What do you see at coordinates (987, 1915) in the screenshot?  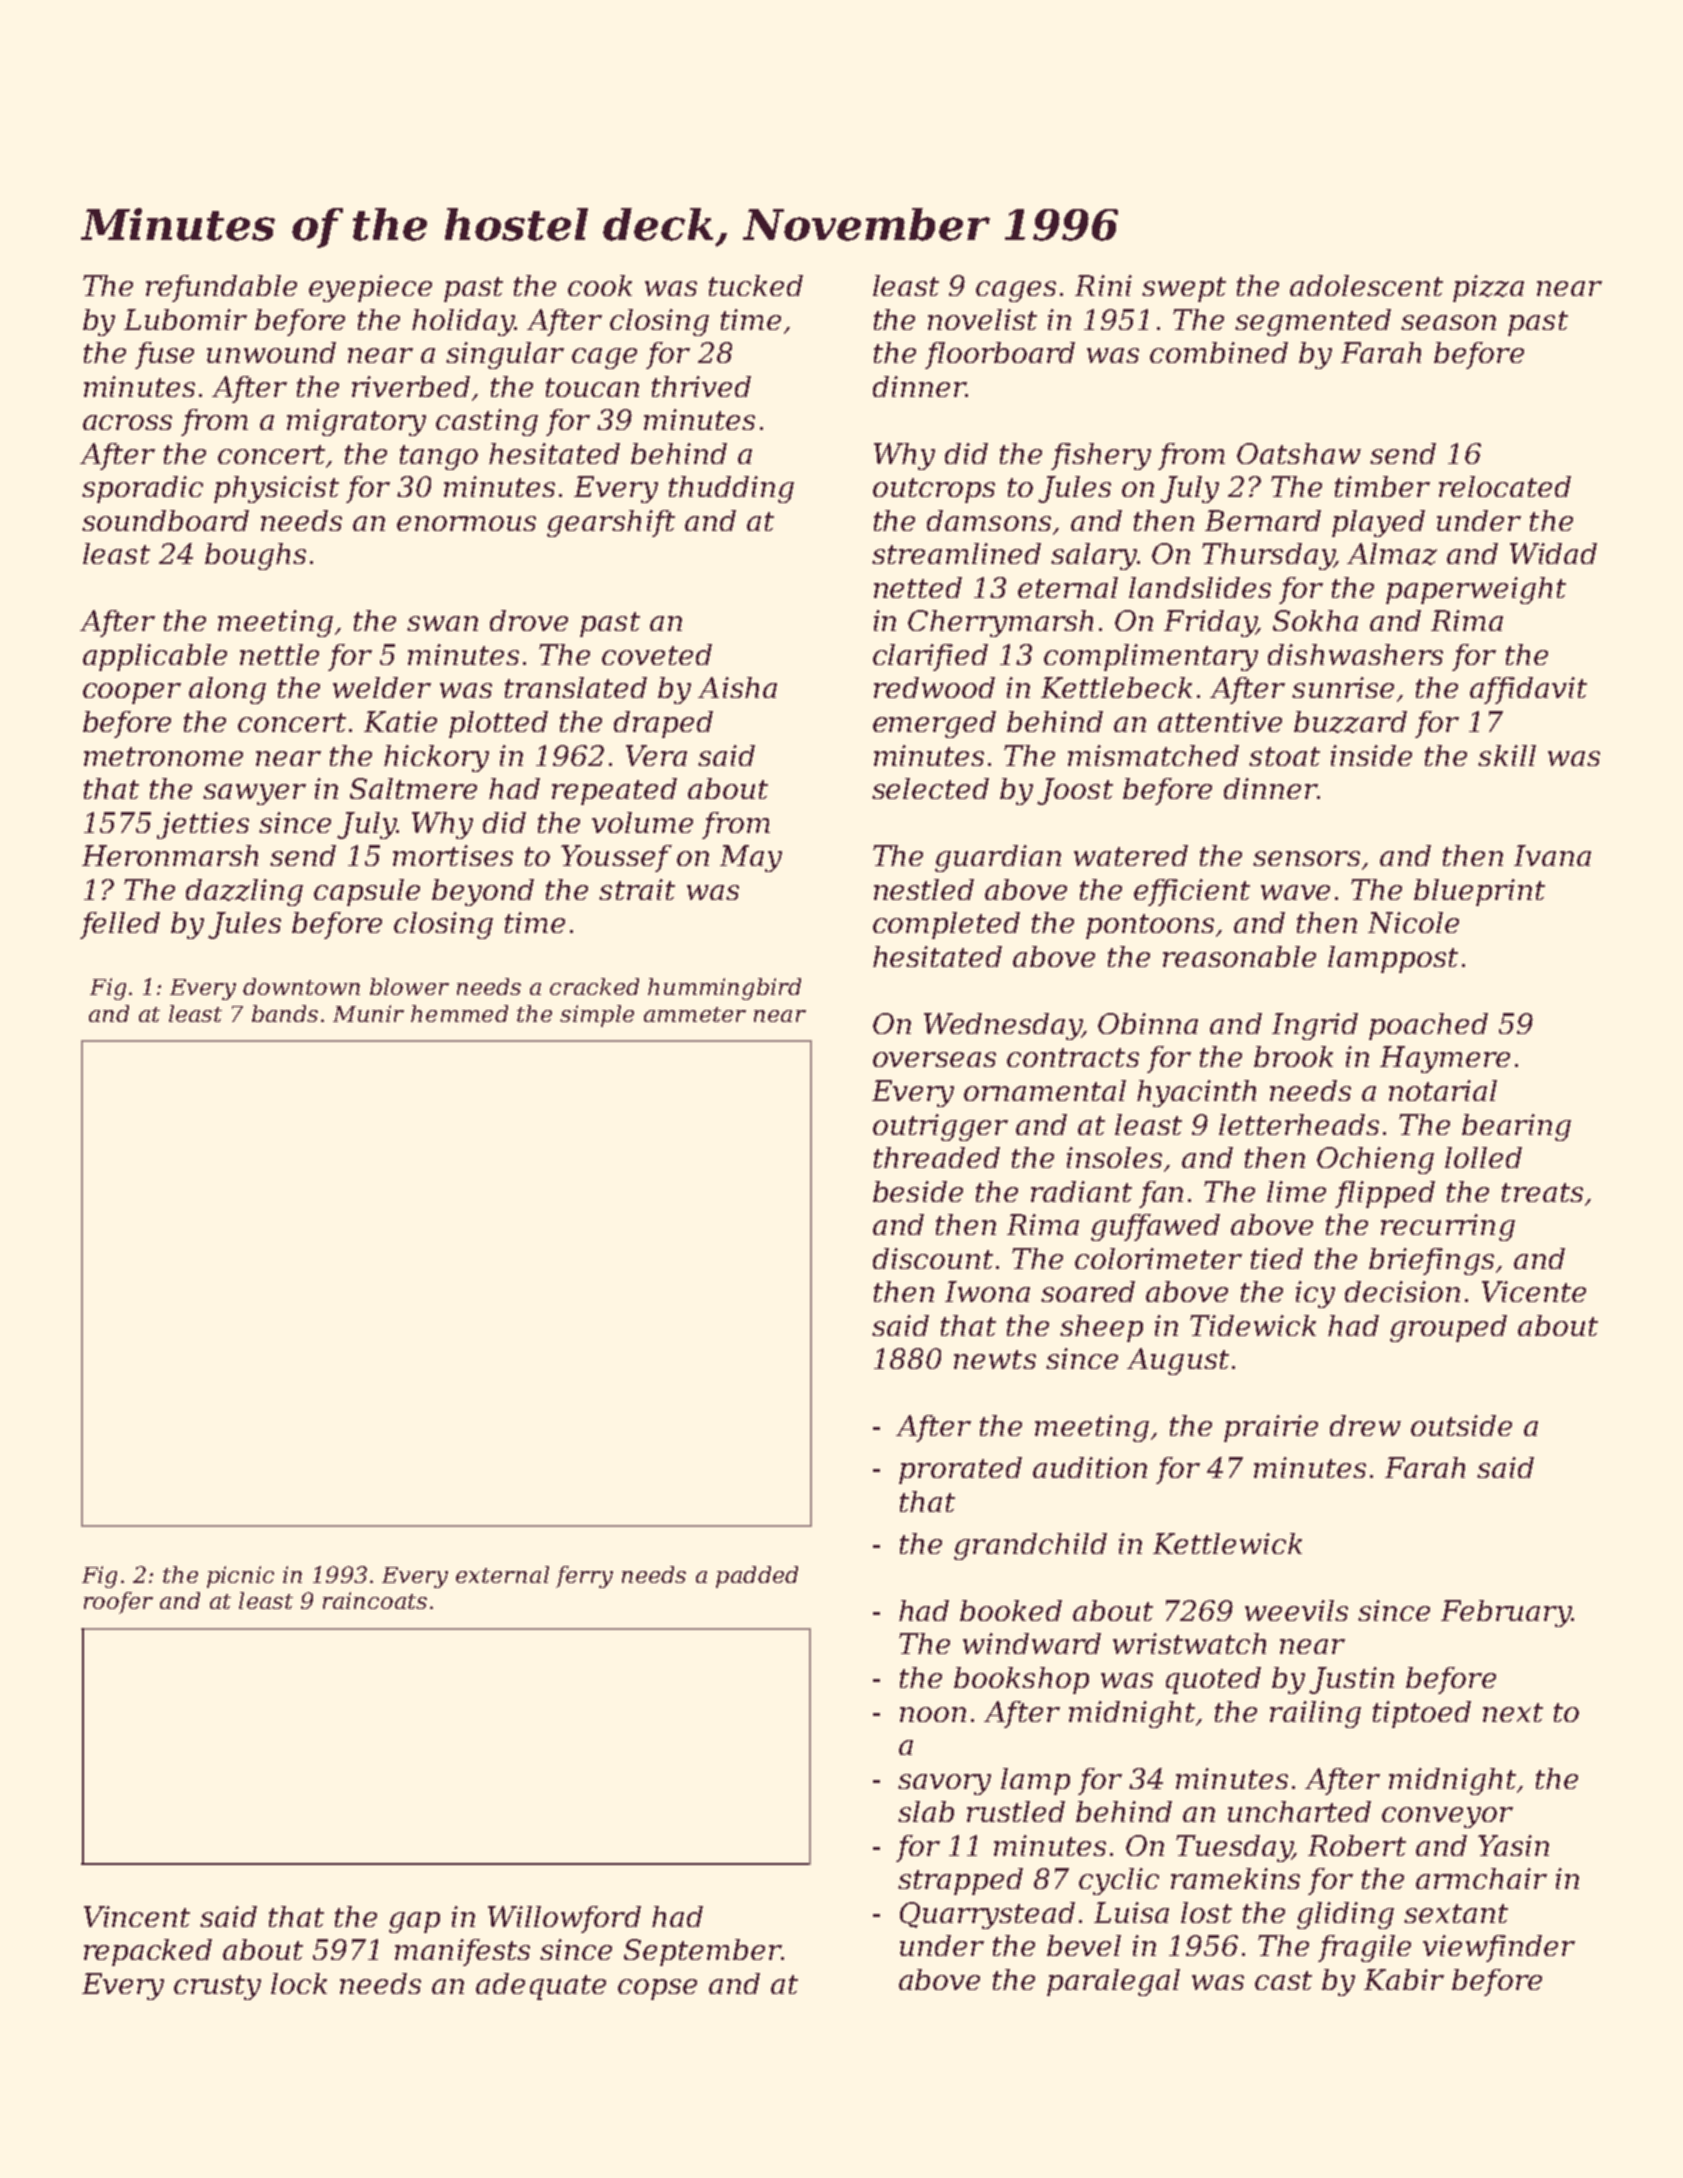 I see `Quarrystead` at bounding box center [987, 1915].
